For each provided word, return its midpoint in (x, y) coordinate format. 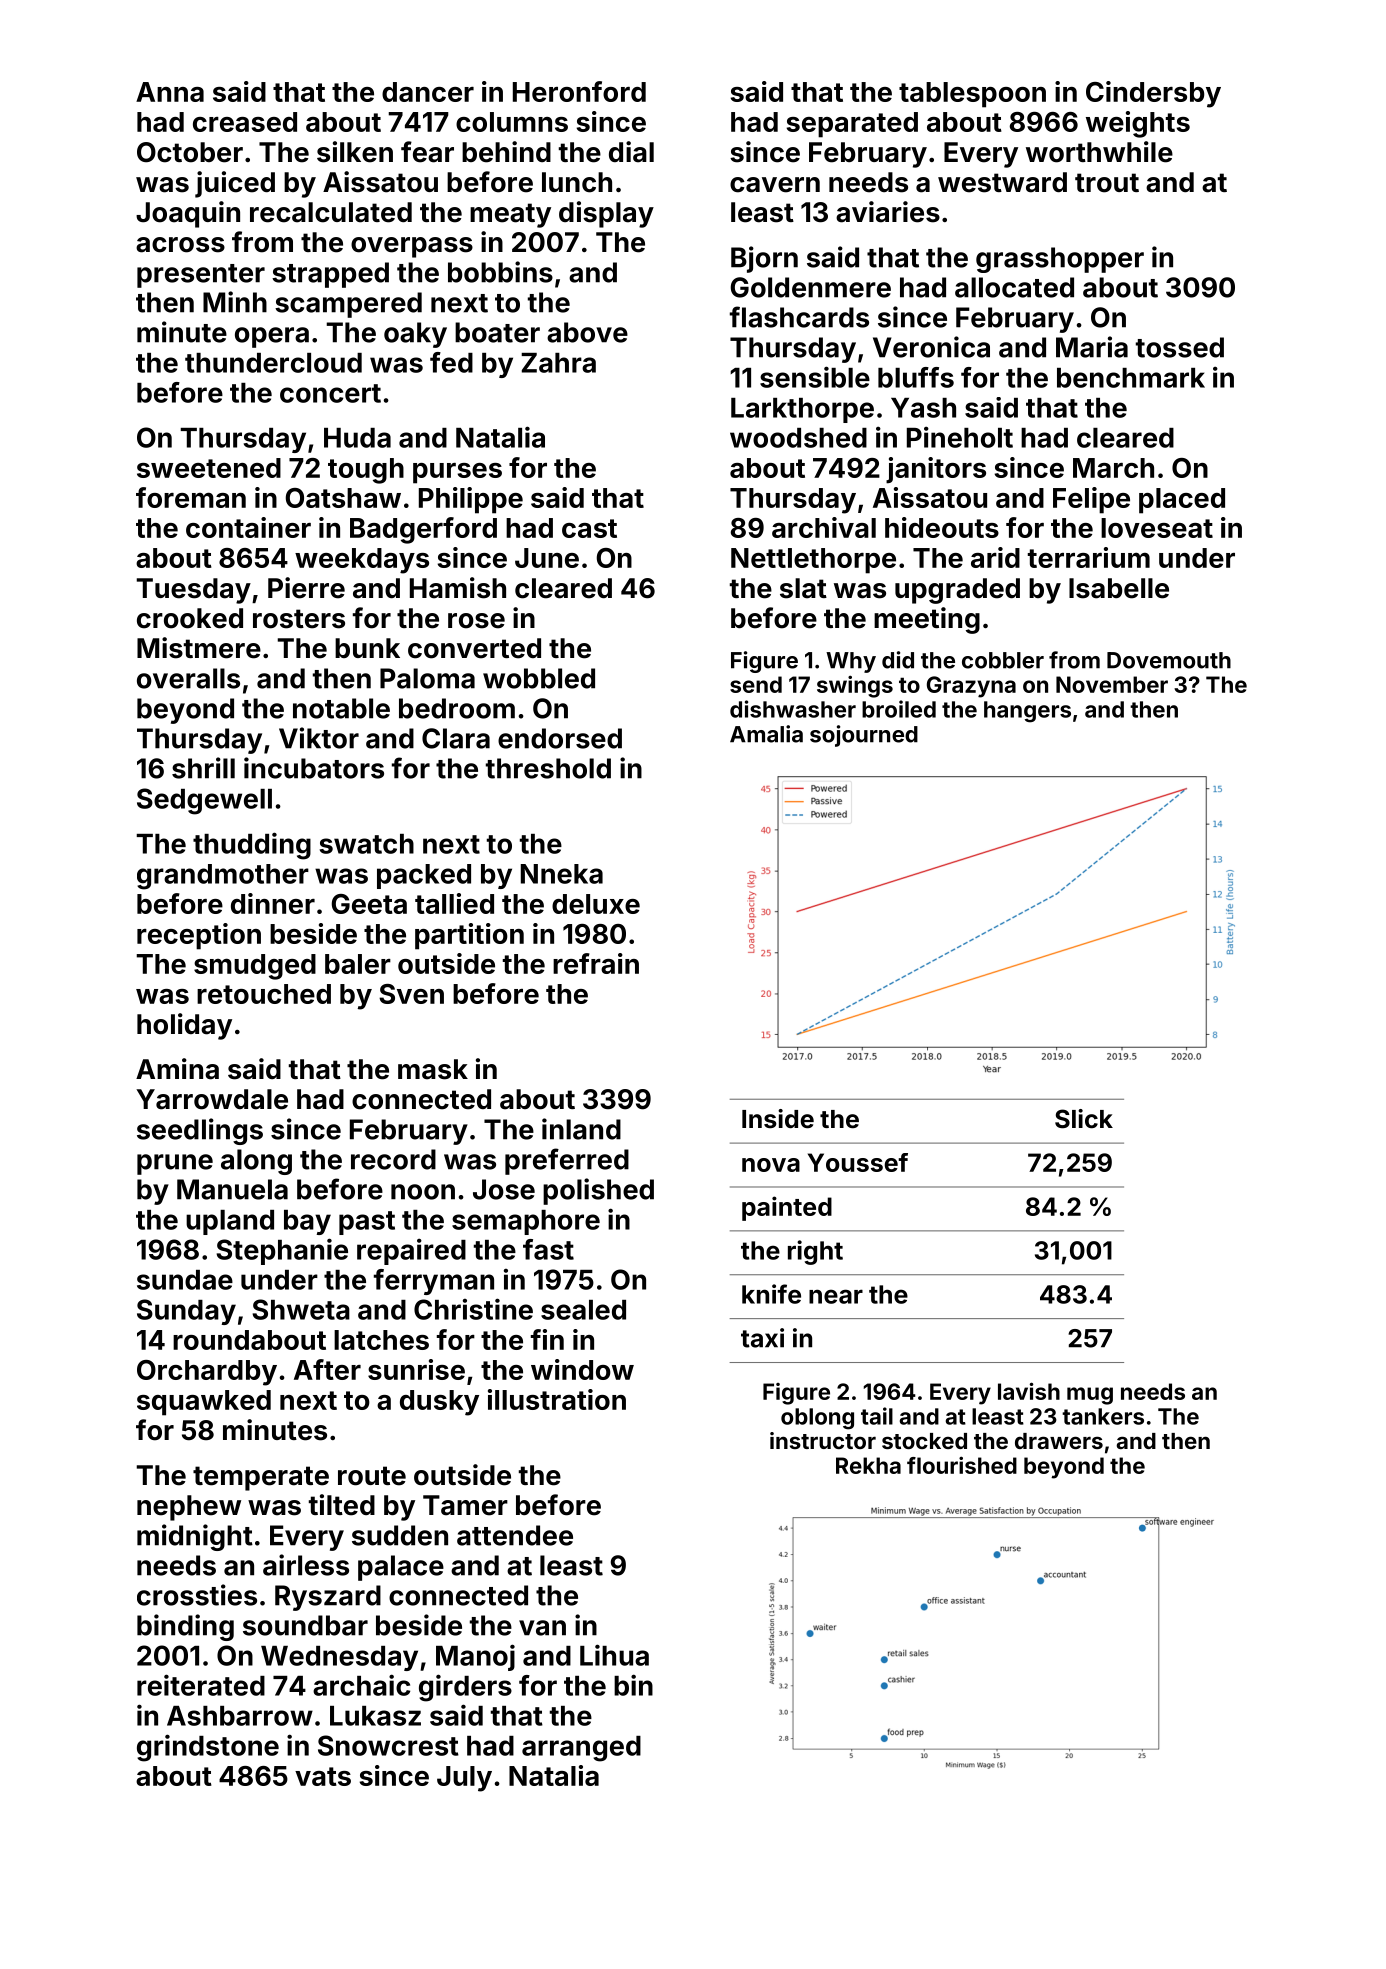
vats (323, 1776)
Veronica (931, 347)
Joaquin (188, 214)
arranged (581, 1749)
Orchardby (207, 1373)
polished (598, 1191)
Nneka (562, 874)
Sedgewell (204, 801)
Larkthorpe (802, 410)
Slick (1084, 1119)
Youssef (858, 1162)
